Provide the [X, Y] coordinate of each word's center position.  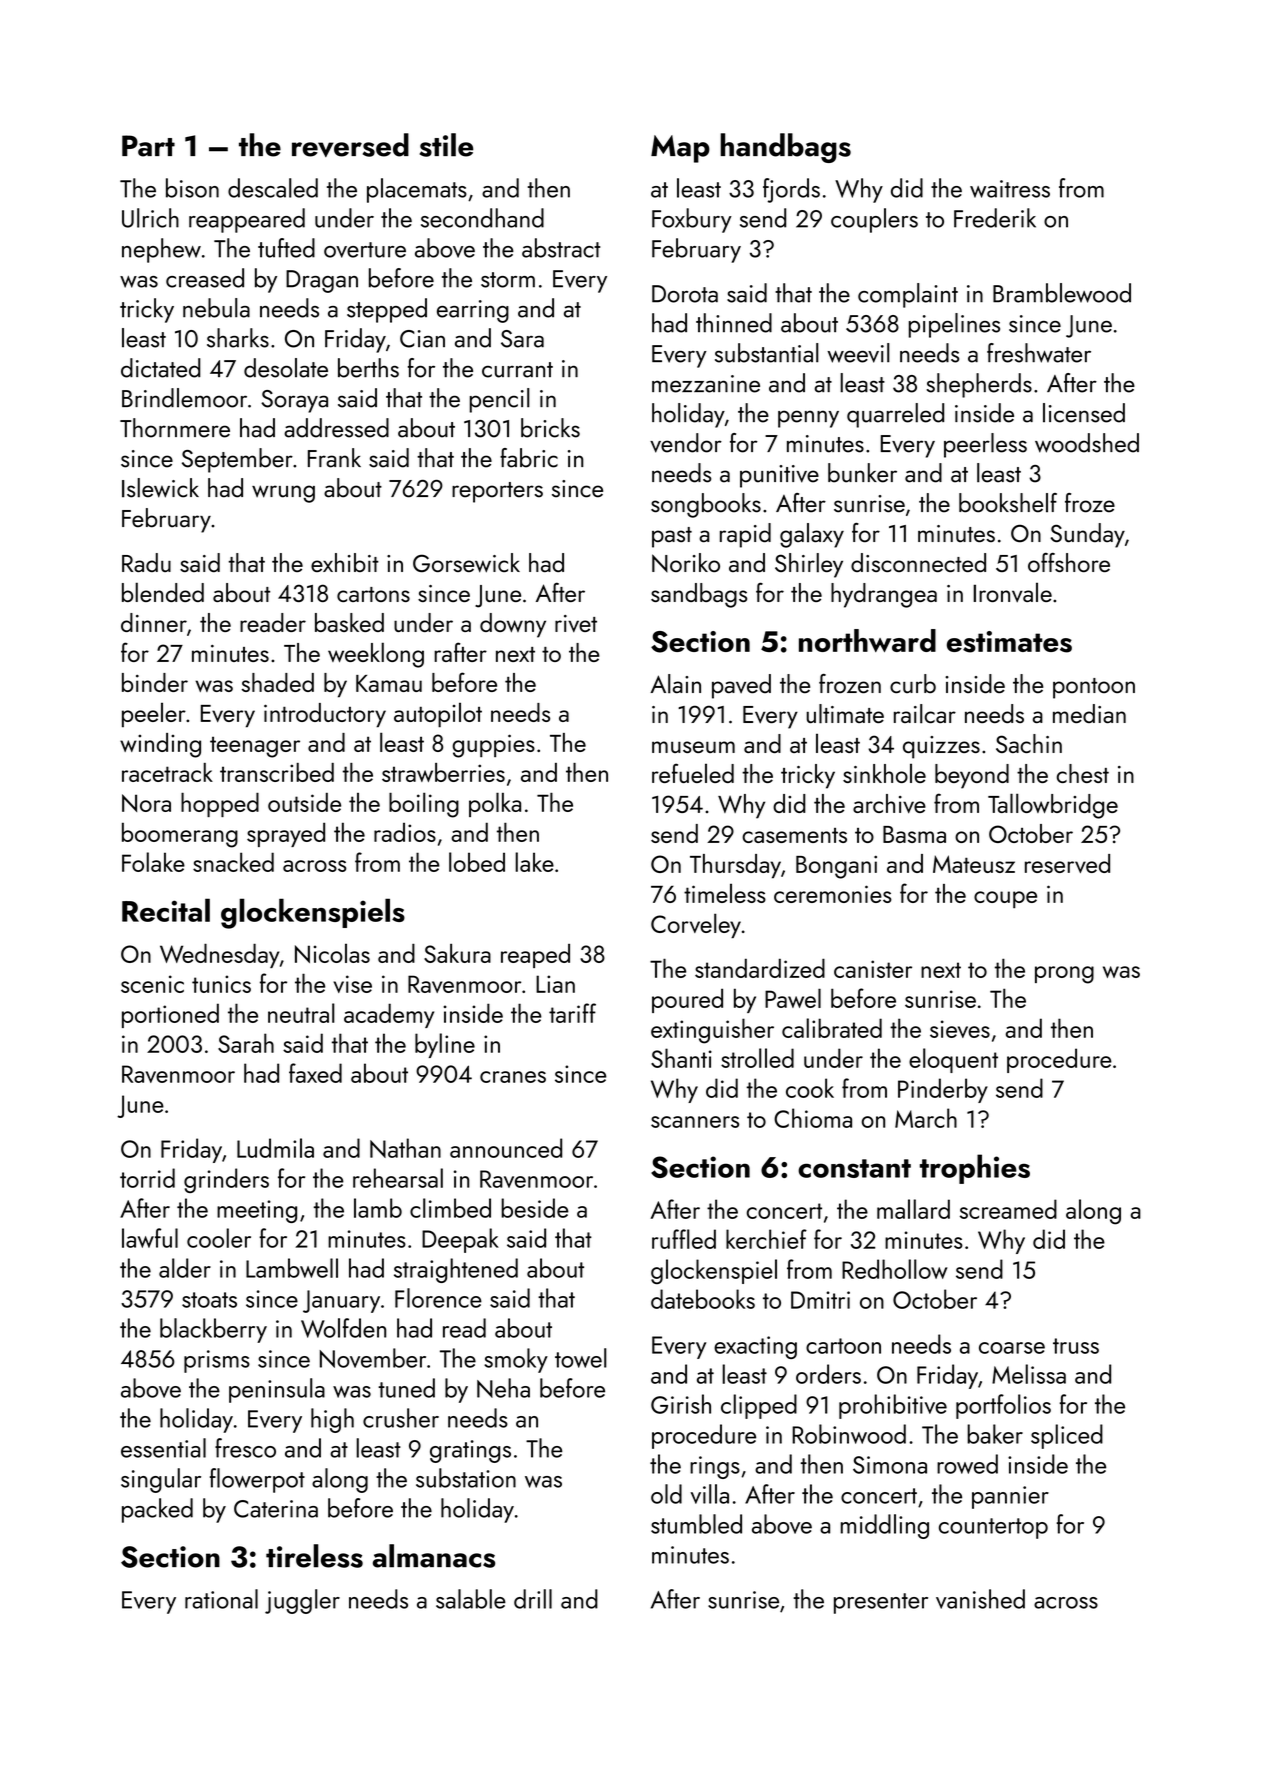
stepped [387, 310]
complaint [908, 295]
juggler [302, 1601]
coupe [1005, 899]
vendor [686, 443]
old [666, 1494]
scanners [695, 1122]
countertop [993, 1528]
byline [445, 1045]
